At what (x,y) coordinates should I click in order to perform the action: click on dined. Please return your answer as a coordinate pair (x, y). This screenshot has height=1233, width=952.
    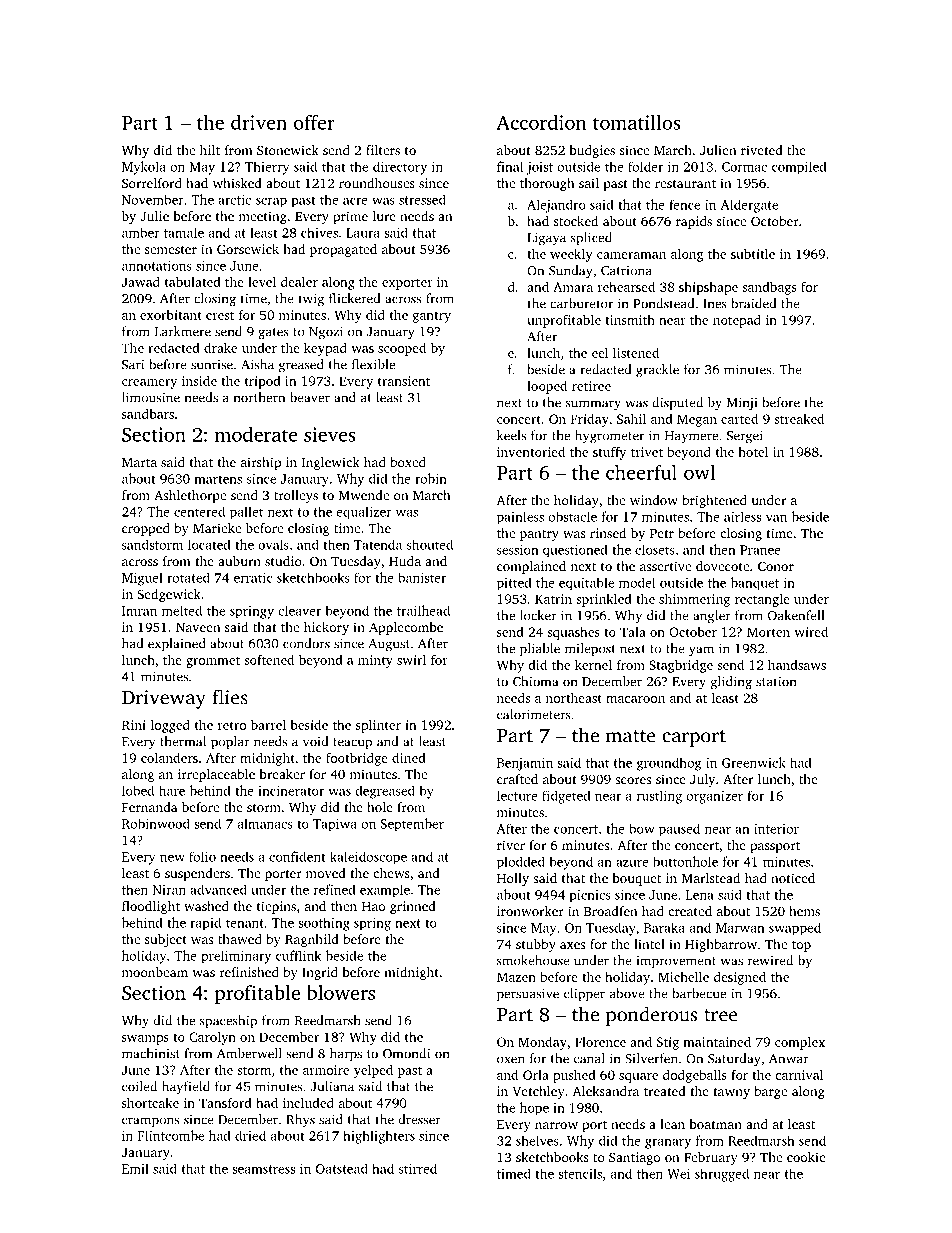
    Looking at the image, I should click on (409, 758).
